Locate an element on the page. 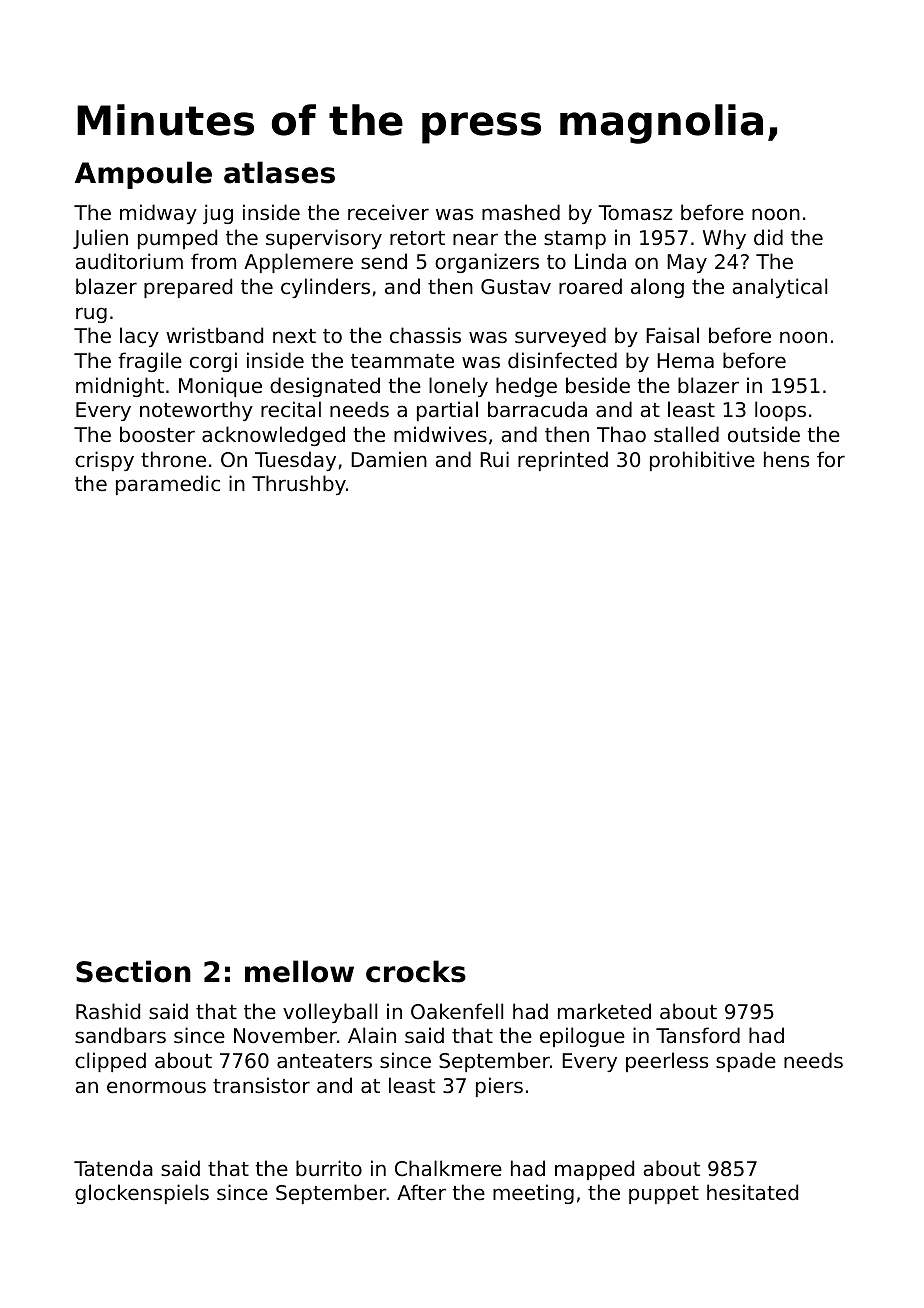  glockenspiels is located at coordinates (142, 1194).
